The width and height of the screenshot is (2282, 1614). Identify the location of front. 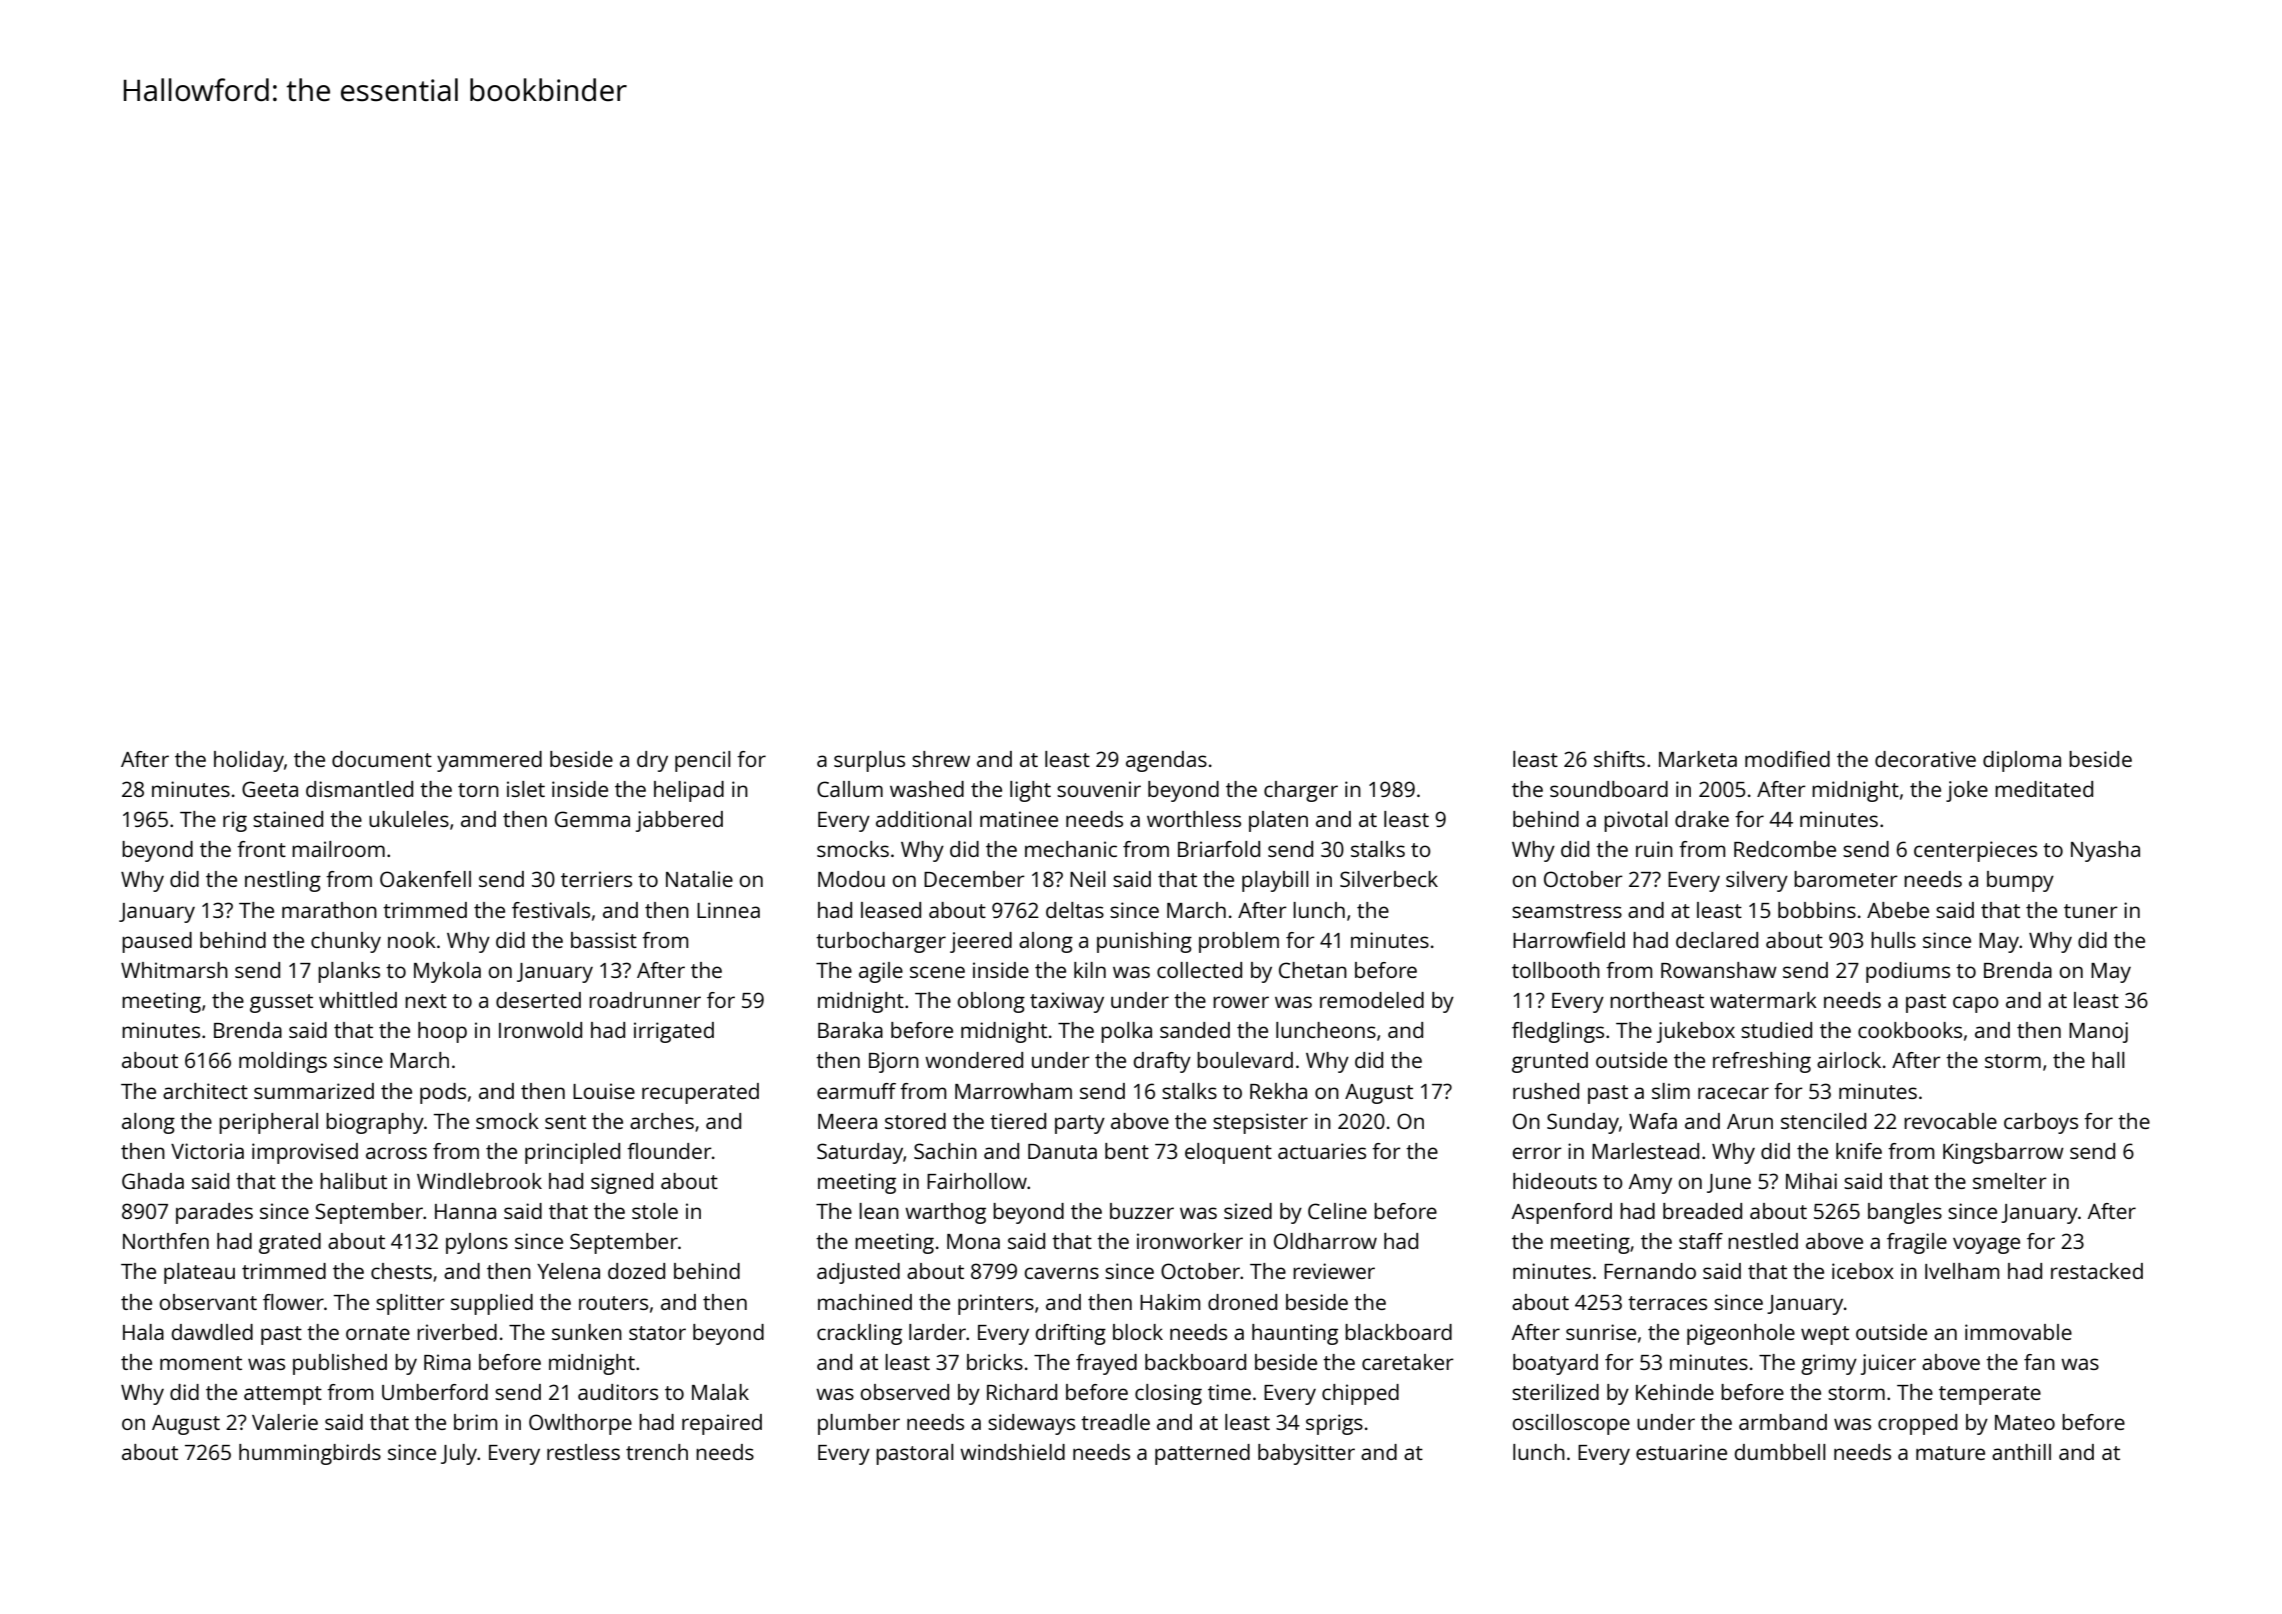
(261, 849).
